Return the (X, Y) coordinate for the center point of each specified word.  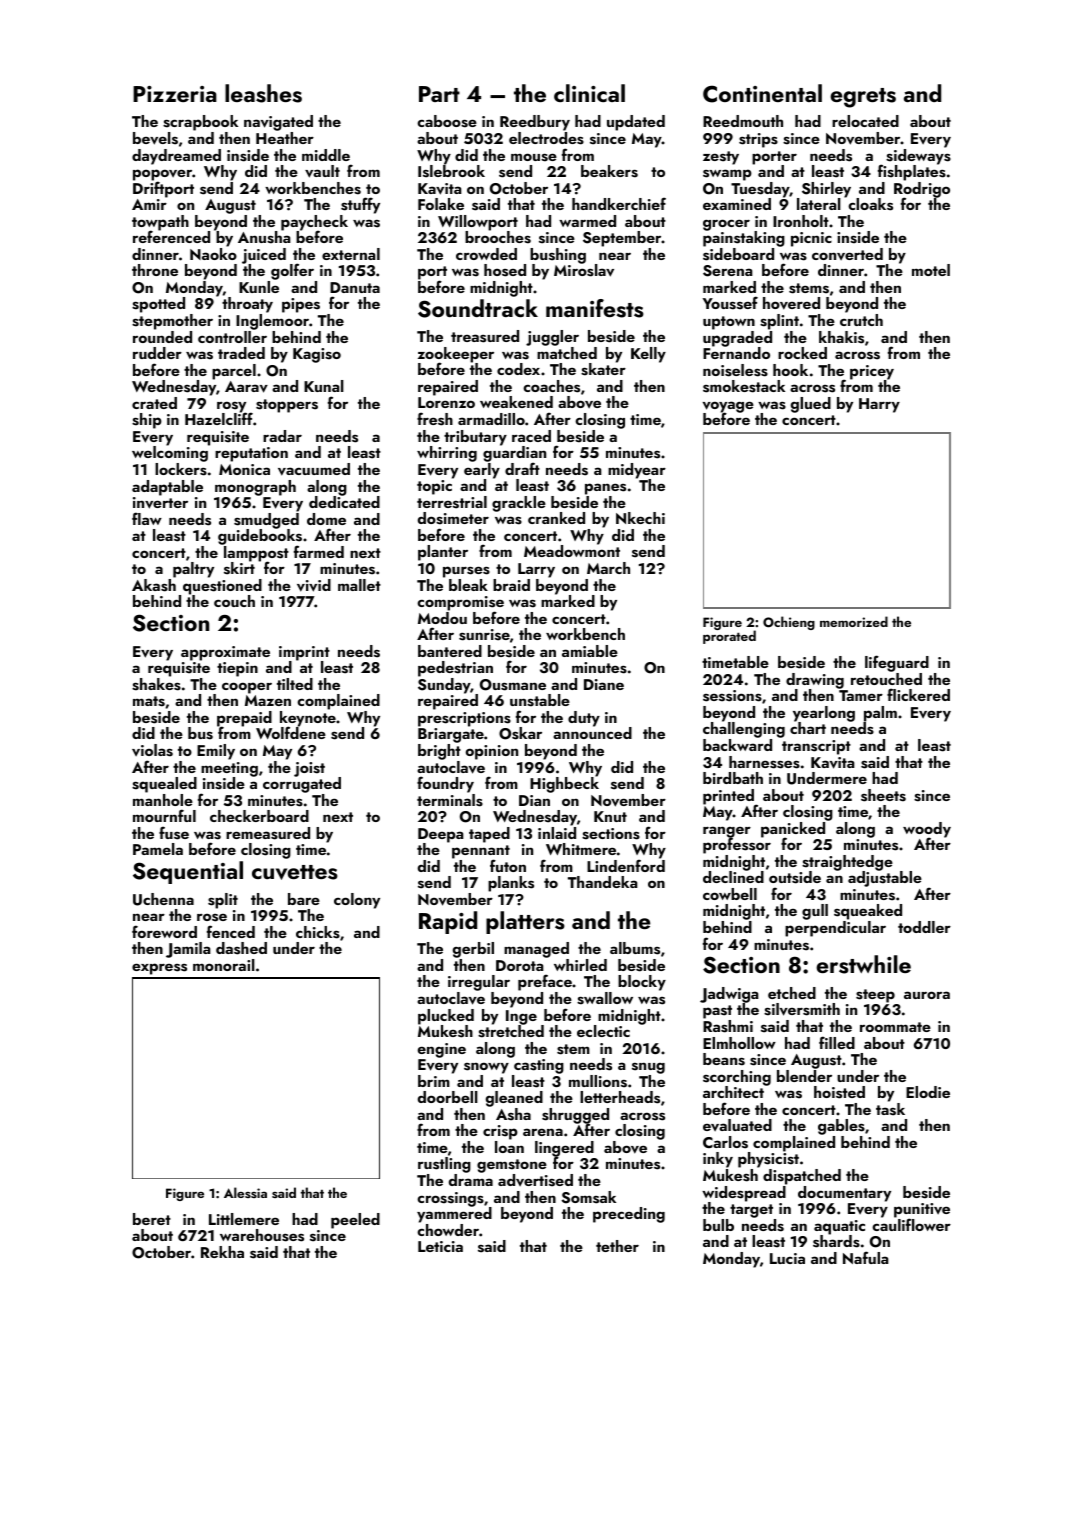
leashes (263, 93)
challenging (744, 730)
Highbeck (564, 785)
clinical (589, 93)
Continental (762, 93)
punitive (922, 1210)
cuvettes (295, 872)
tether (617, 1246)
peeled (355, 1221)
